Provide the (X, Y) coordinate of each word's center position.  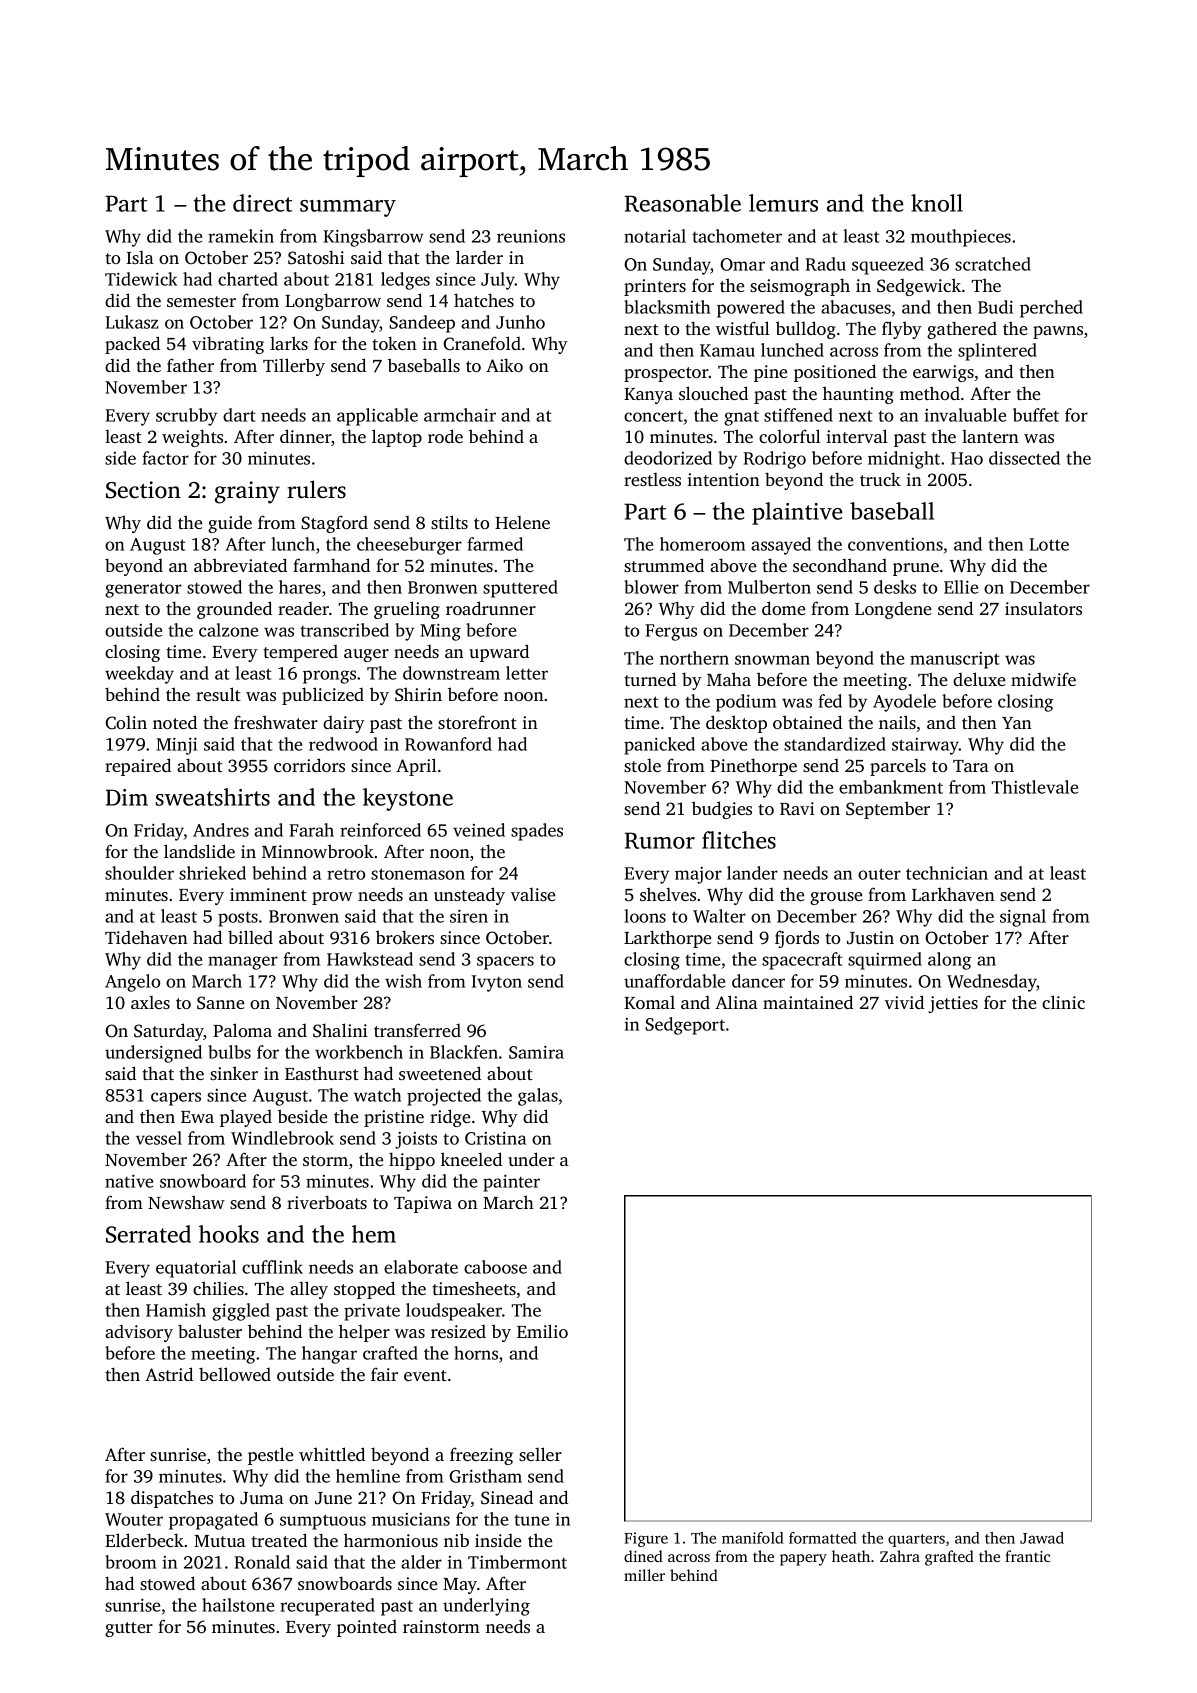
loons (645, 916)
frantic (1027, 1556)
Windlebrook (282, 1138)
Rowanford (448, 744)
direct (263, 203)
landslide (199, 851)
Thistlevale (1035, 787)
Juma (262, 1498)
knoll (937, 203)
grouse (836, 898)
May (460, 1586)
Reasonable (683, 203)
